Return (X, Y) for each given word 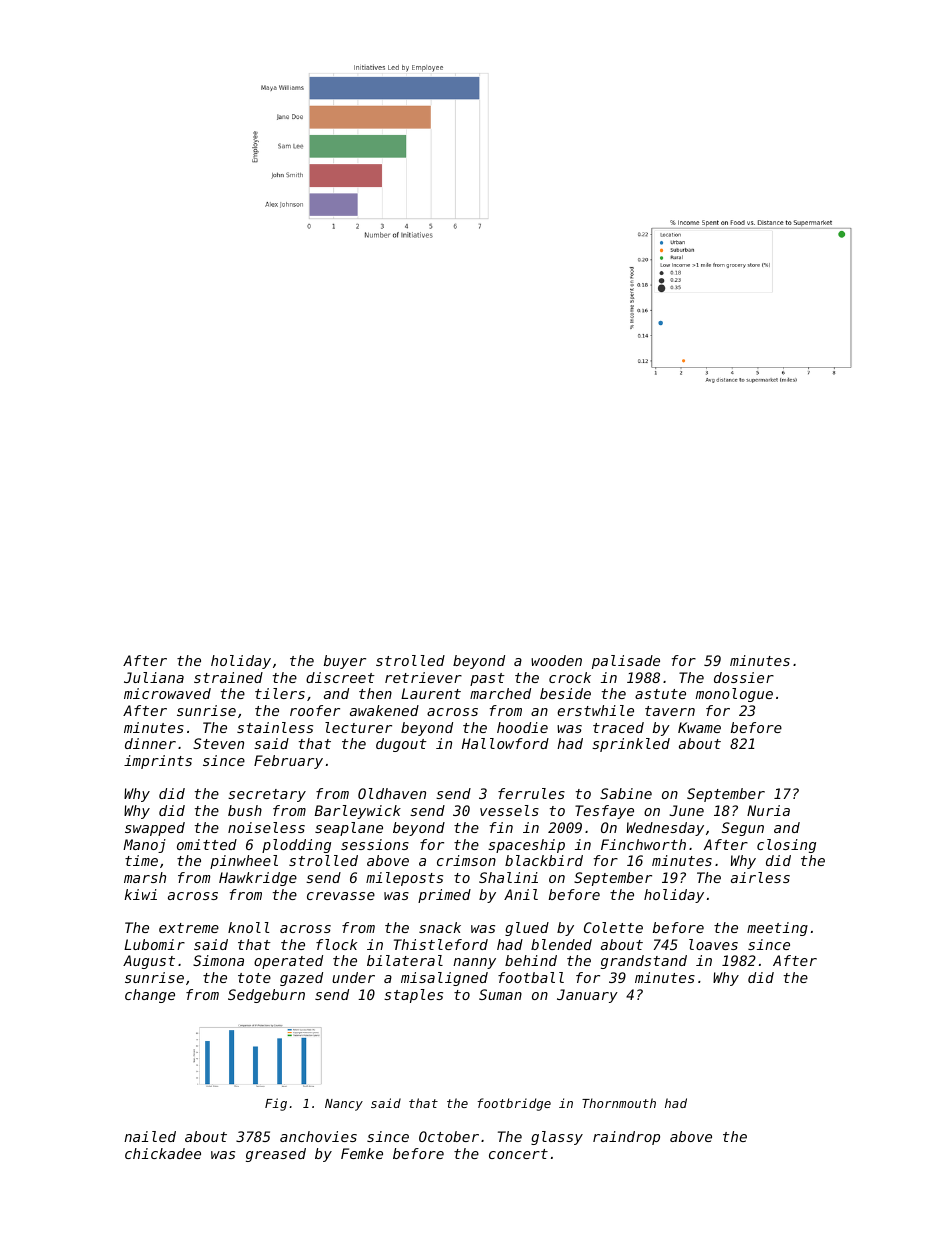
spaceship (526, 846)
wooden (556, 660)
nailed (150, 1136)
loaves (713, 944)
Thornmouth (619, 1103)
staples (413, 996)
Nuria (768, 810)
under (353, 977)
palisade (626, 662)
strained (228, 677)
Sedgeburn (266, 996)
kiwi (140, 894)
